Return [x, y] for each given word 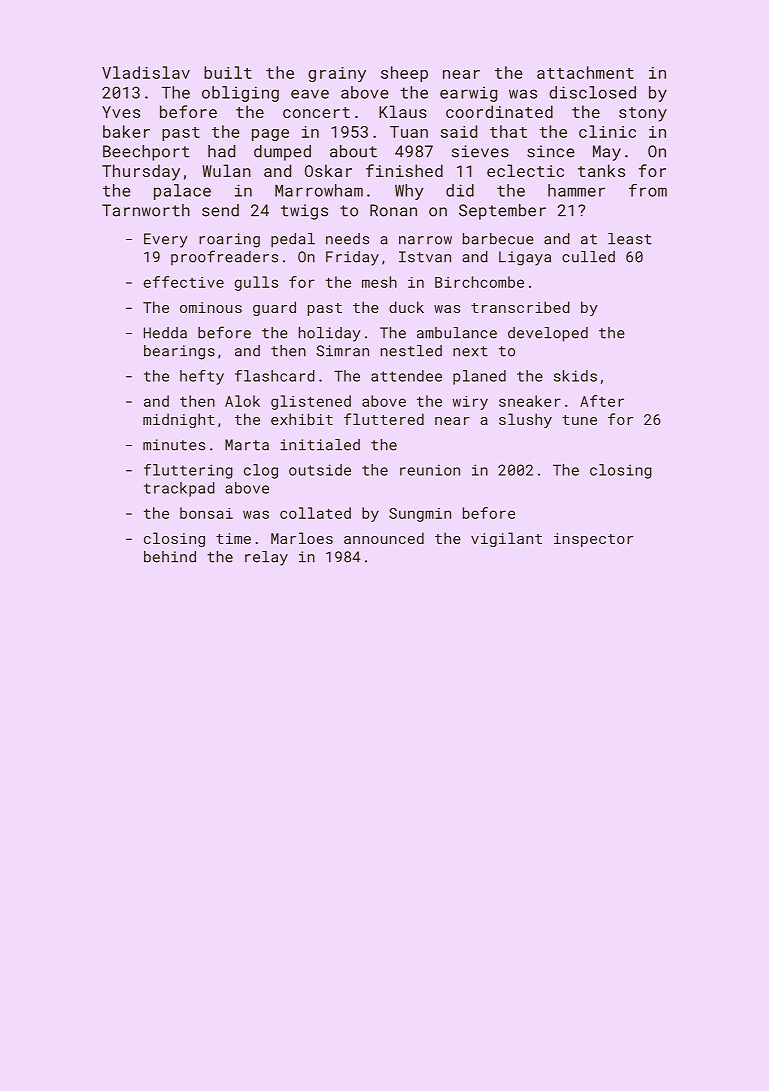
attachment [585, 72]
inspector [593, 540]
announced [384, 538]
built [228, 72]
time [233, 538]
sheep [404, 74]
